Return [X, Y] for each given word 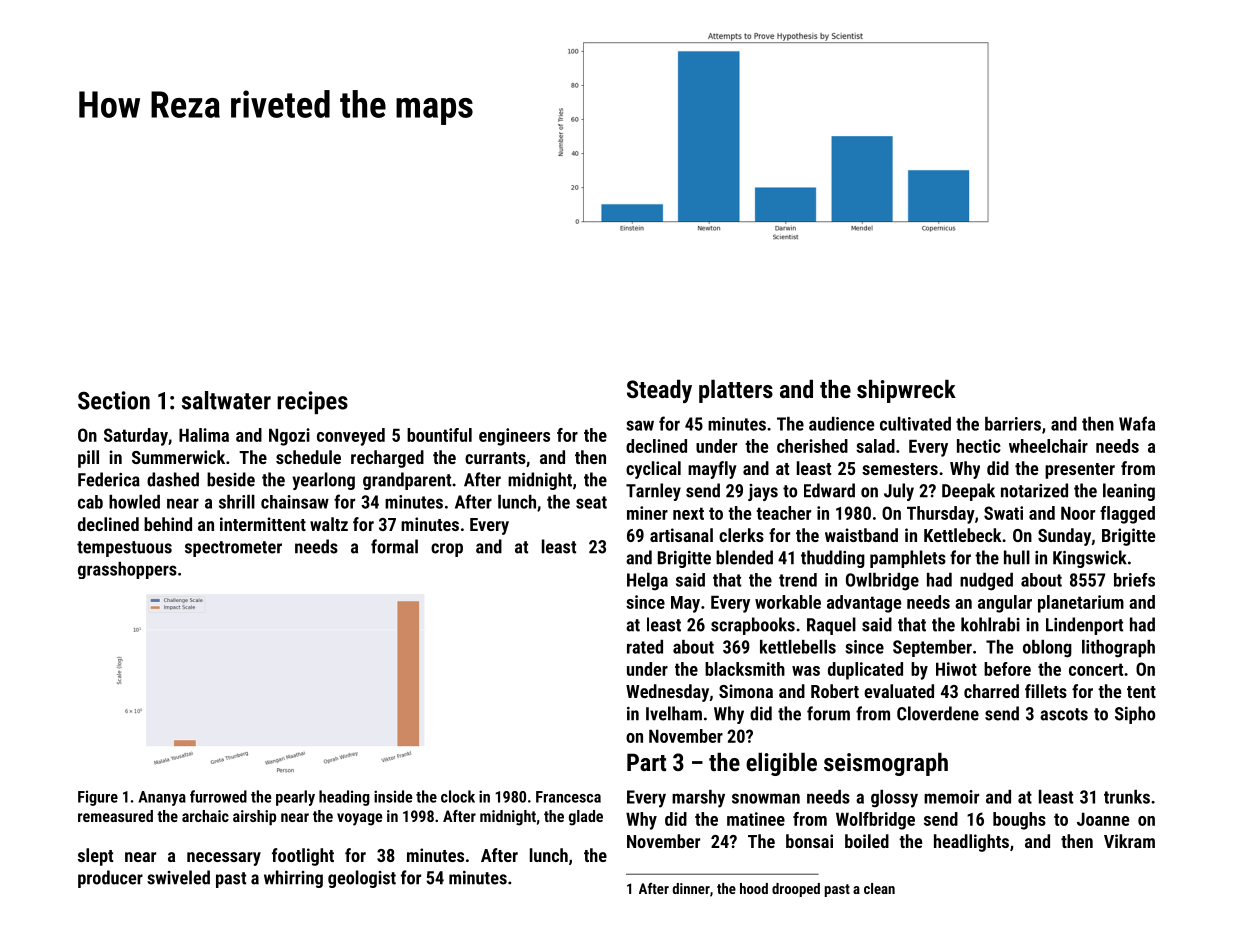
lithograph [1118, 649]
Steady [659, 391]
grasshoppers [127, 570]
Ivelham [674, 713]
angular [1005, 604]
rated [645, 647]
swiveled [178, 877]
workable [788, 602]
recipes [312, 402]
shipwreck [906, 391]
